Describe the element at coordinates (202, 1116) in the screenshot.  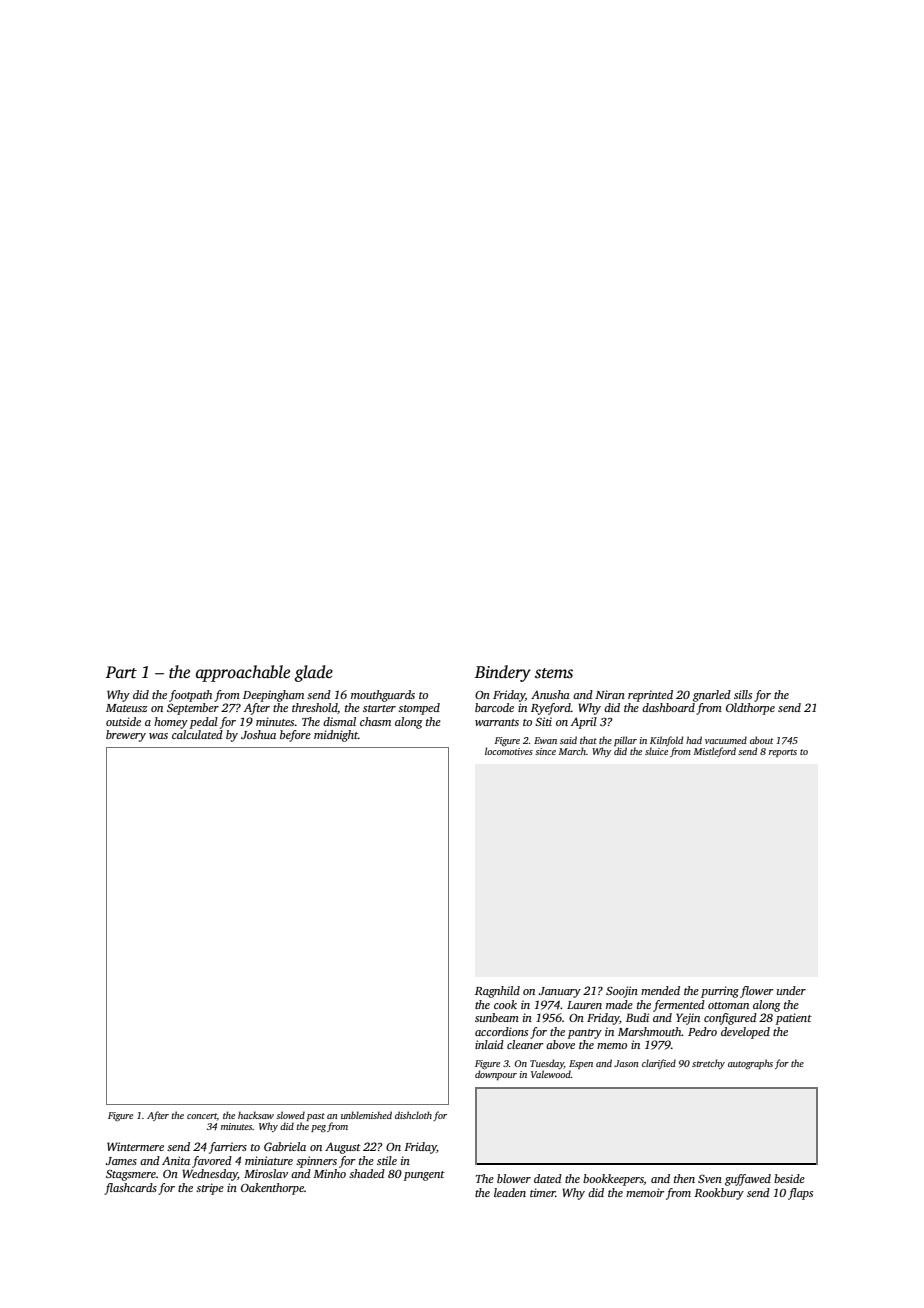
I see `concert` at that location.
